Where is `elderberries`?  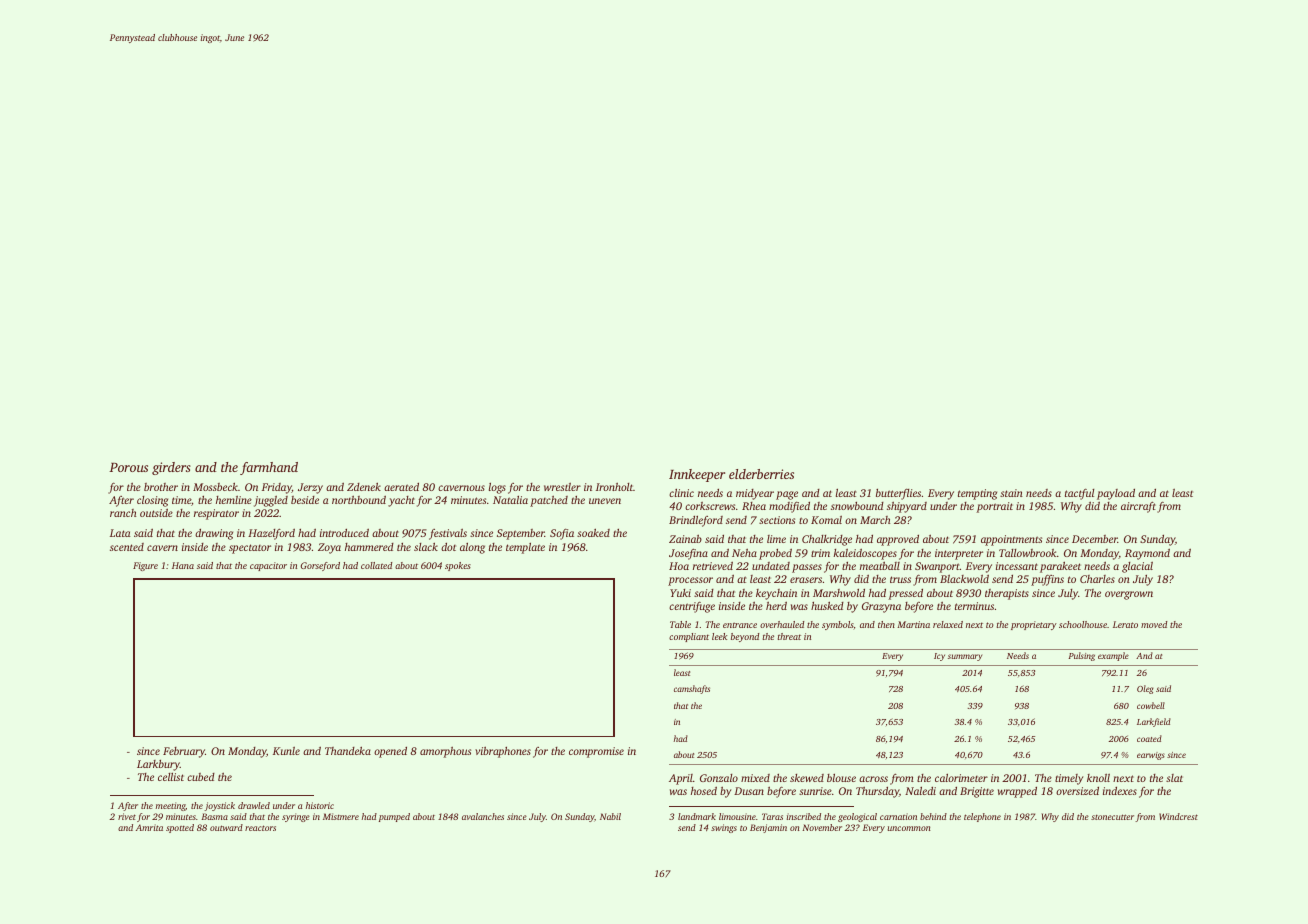 elderberries is located at coordinates (761, 474).
